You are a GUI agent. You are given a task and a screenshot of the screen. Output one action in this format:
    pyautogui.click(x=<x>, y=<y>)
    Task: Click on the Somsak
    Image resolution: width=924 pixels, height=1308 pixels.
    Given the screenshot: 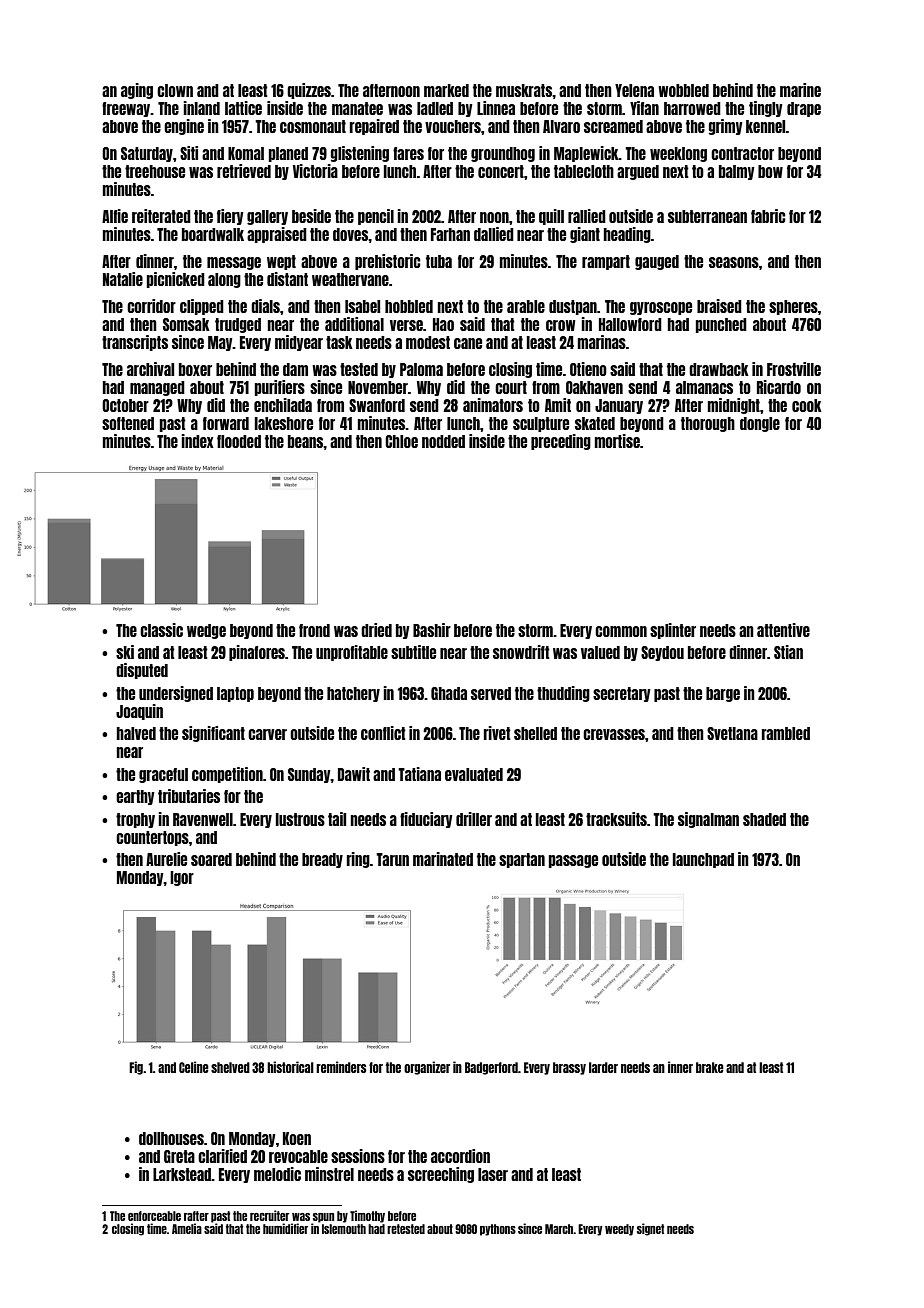 What is the action you would take?
    pyautogui.click(x=186, y=324)
